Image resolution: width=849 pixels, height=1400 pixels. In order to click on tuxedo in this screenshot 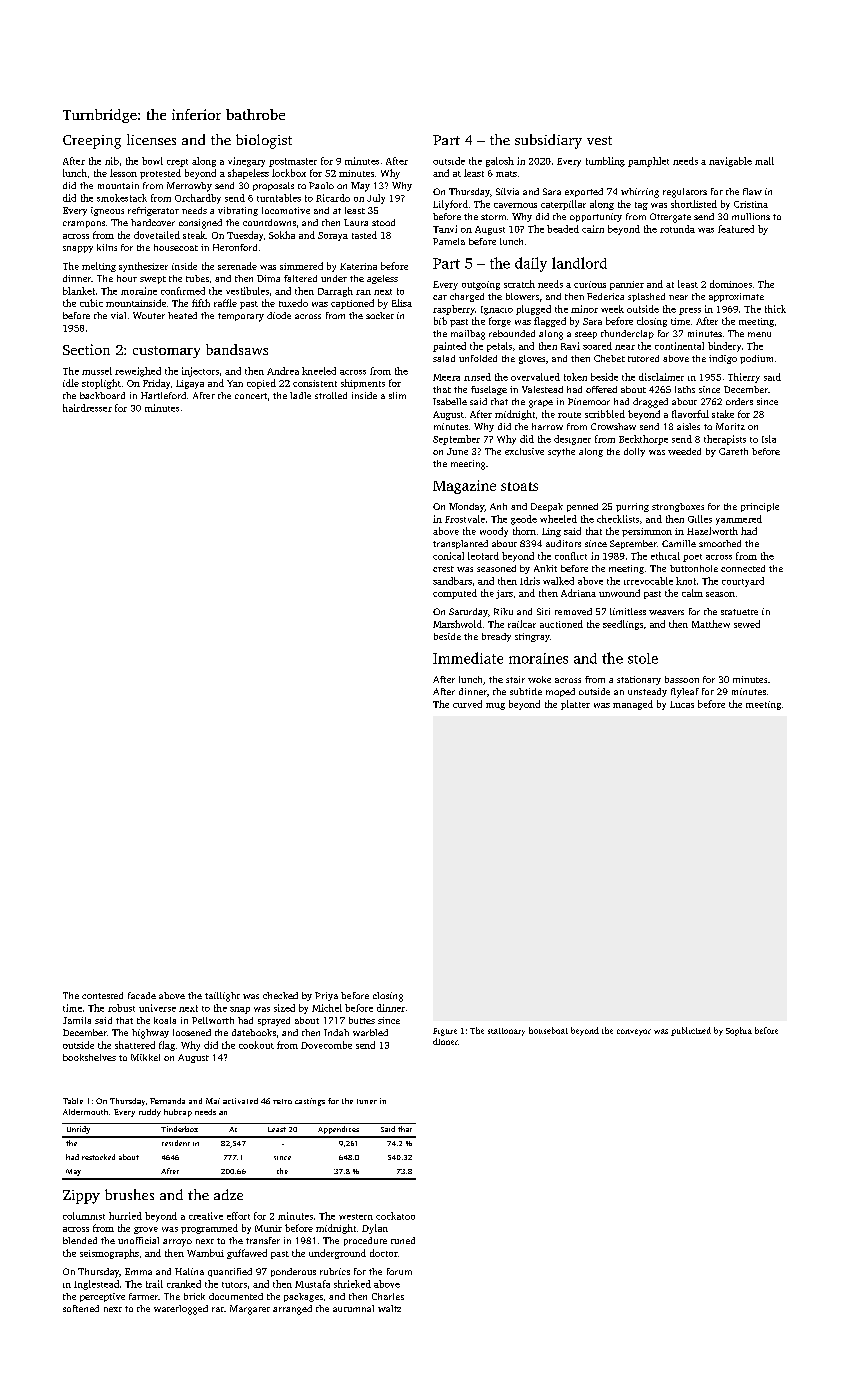, I will do `click(293, 303)`.
